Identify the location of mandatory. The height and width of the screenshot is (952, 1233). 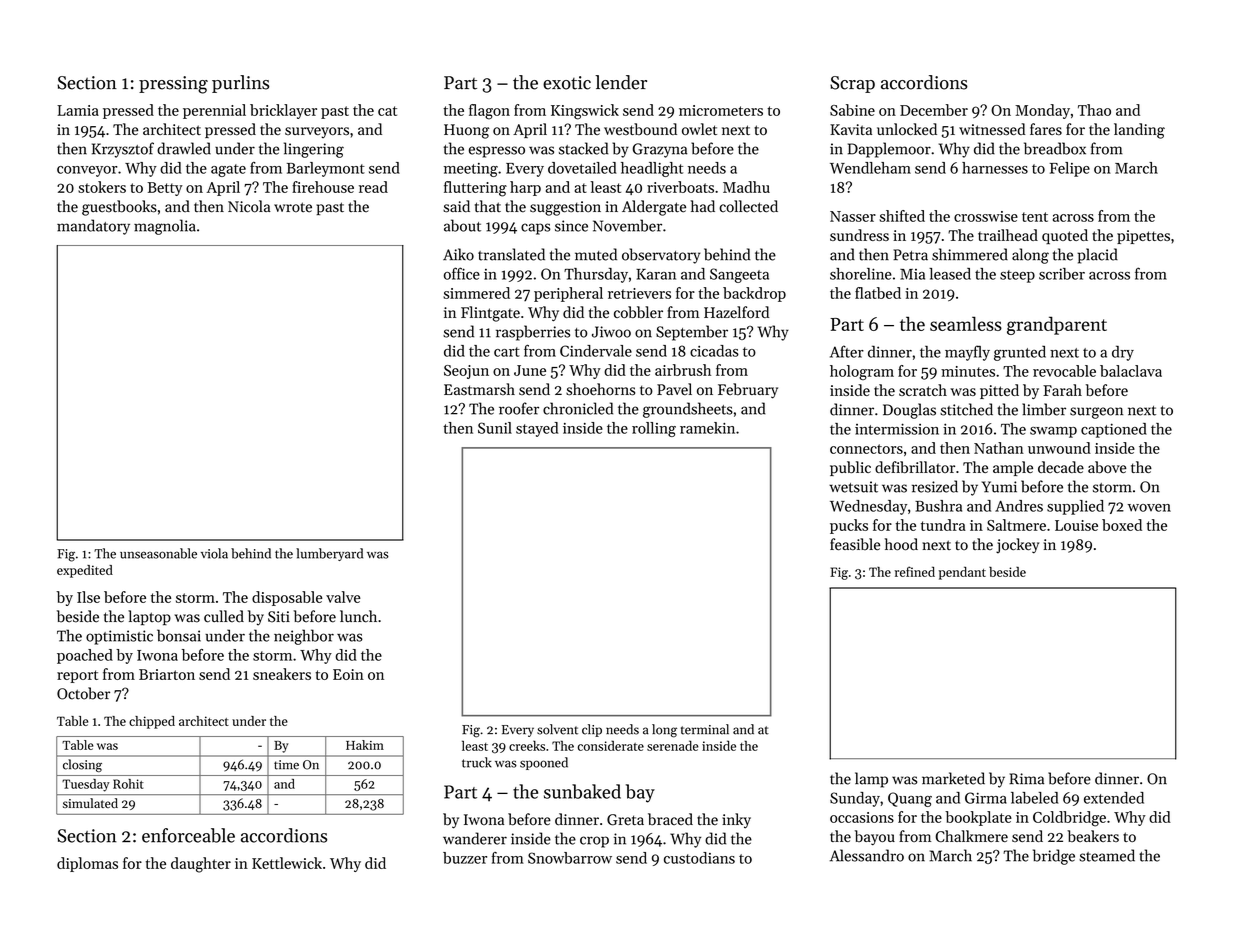
(93, 227).
